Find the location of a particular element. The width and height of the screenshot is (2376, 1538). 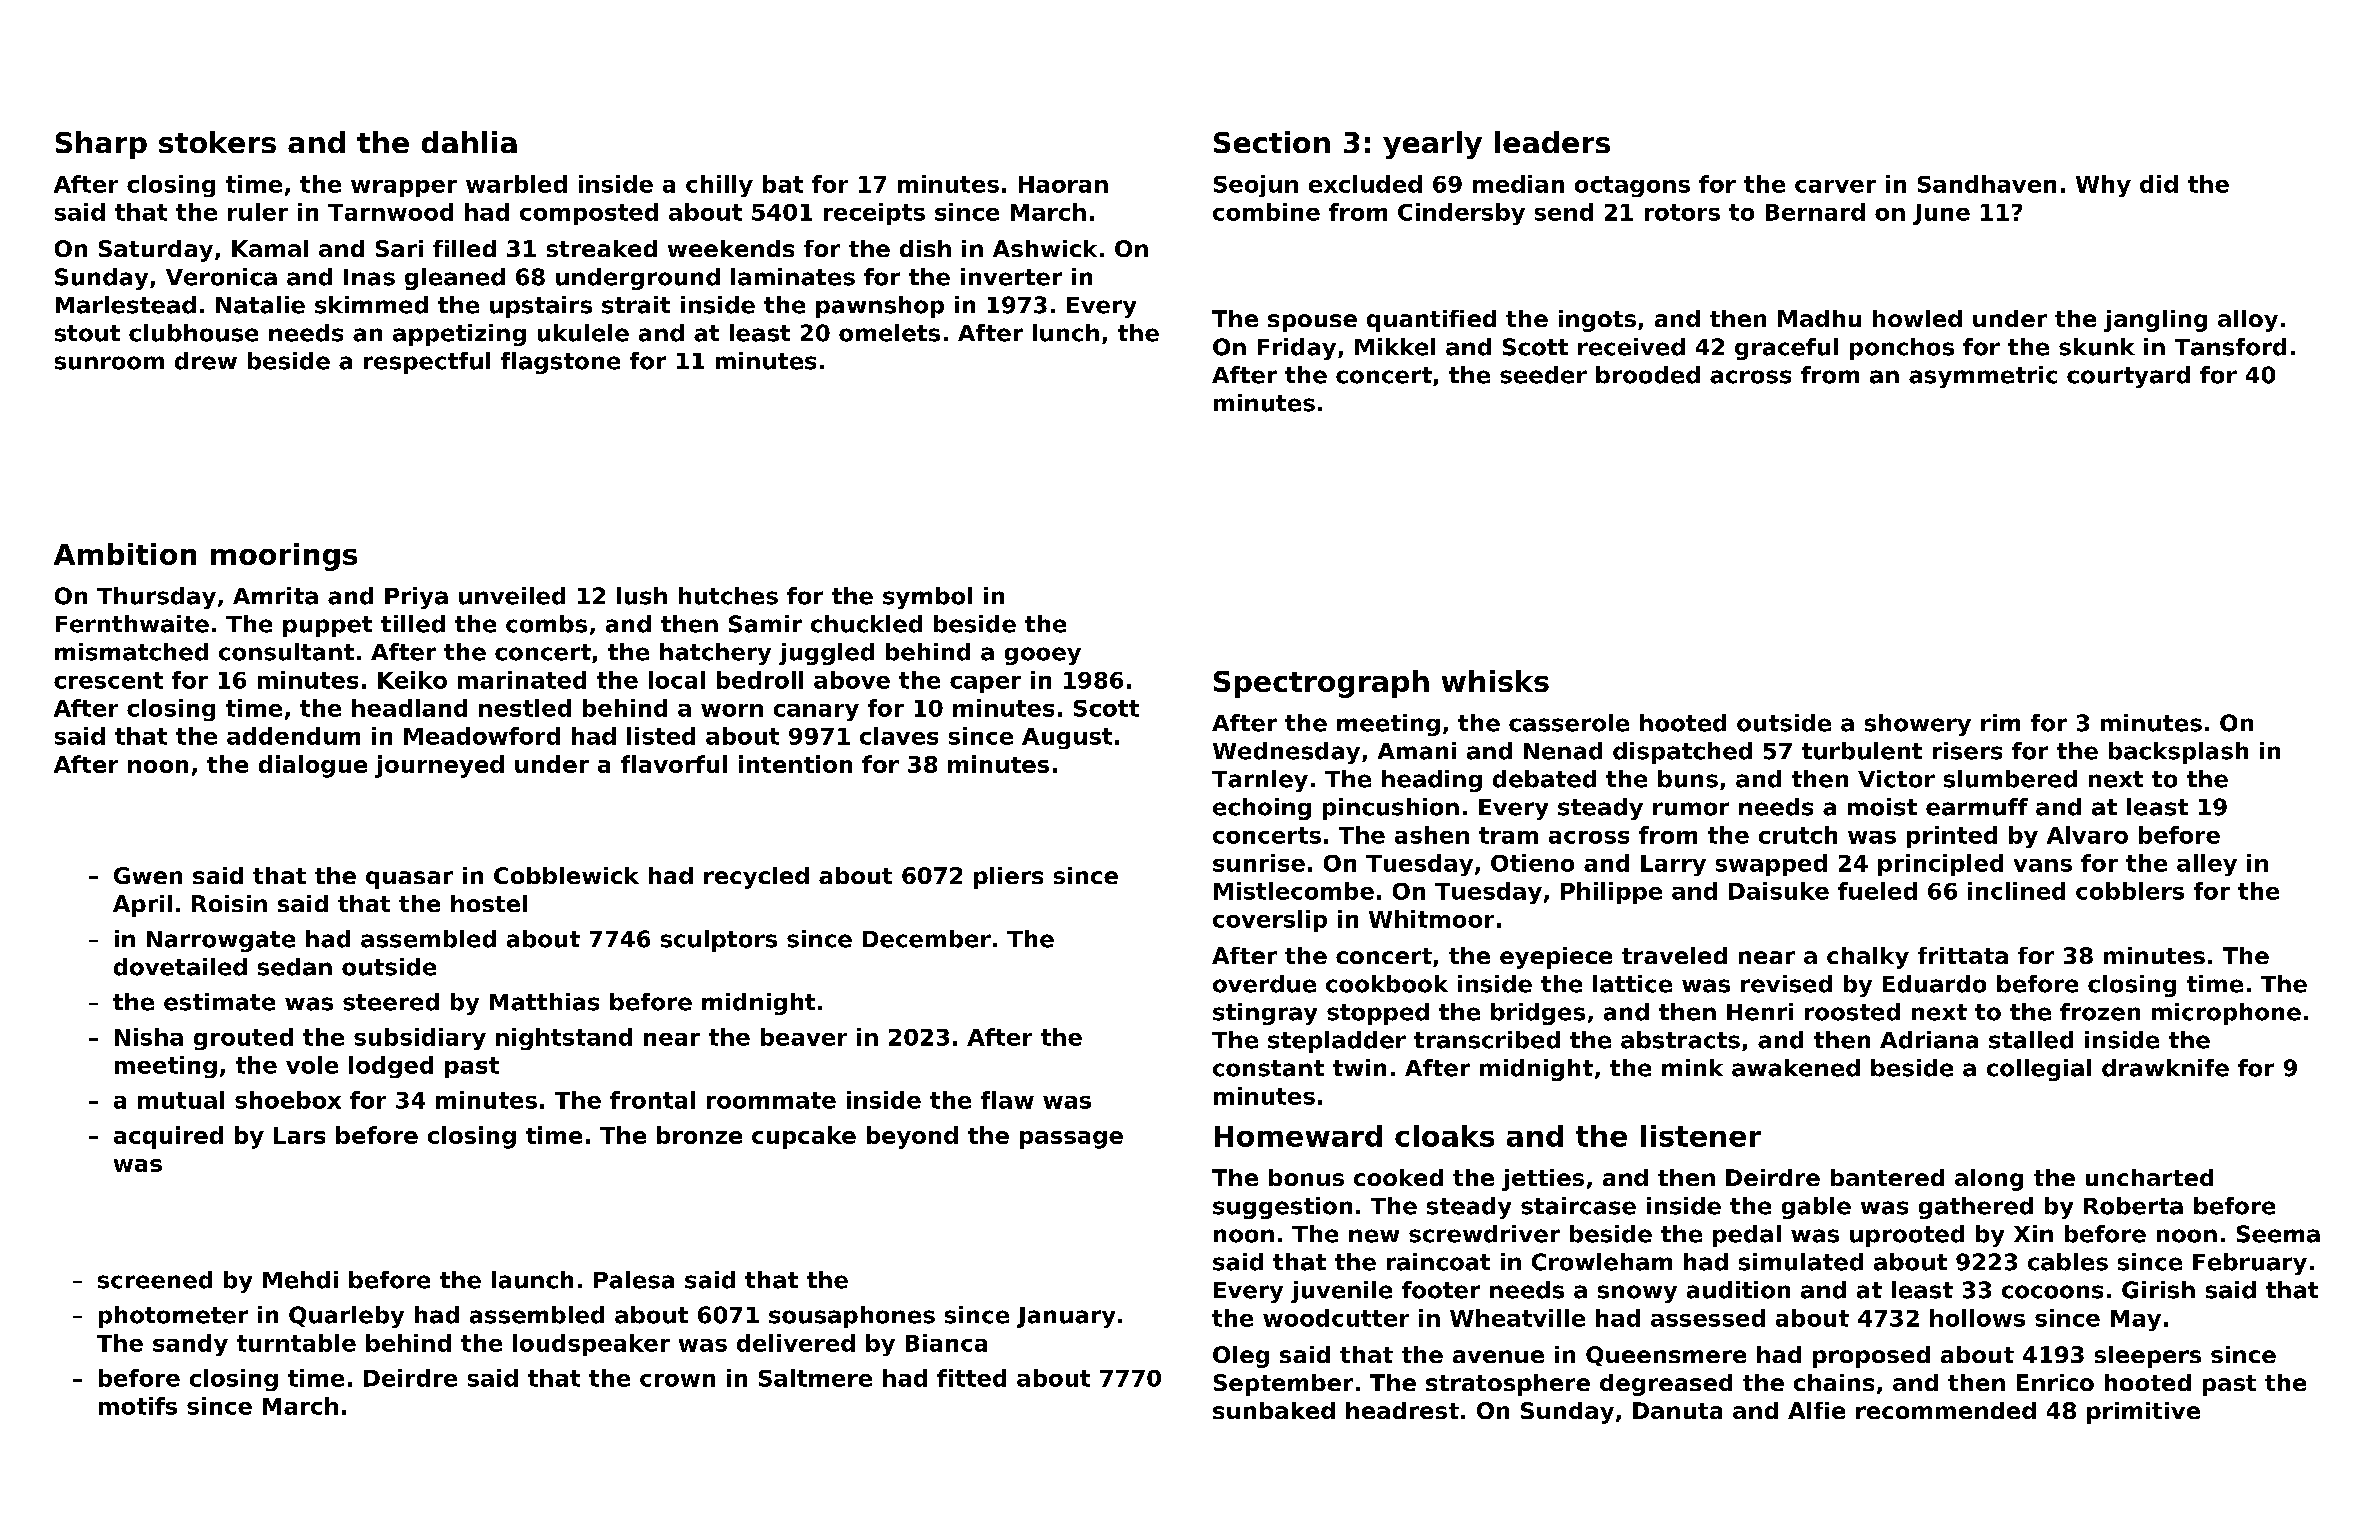

sousaphones is located at coordinates (852, 1317).
